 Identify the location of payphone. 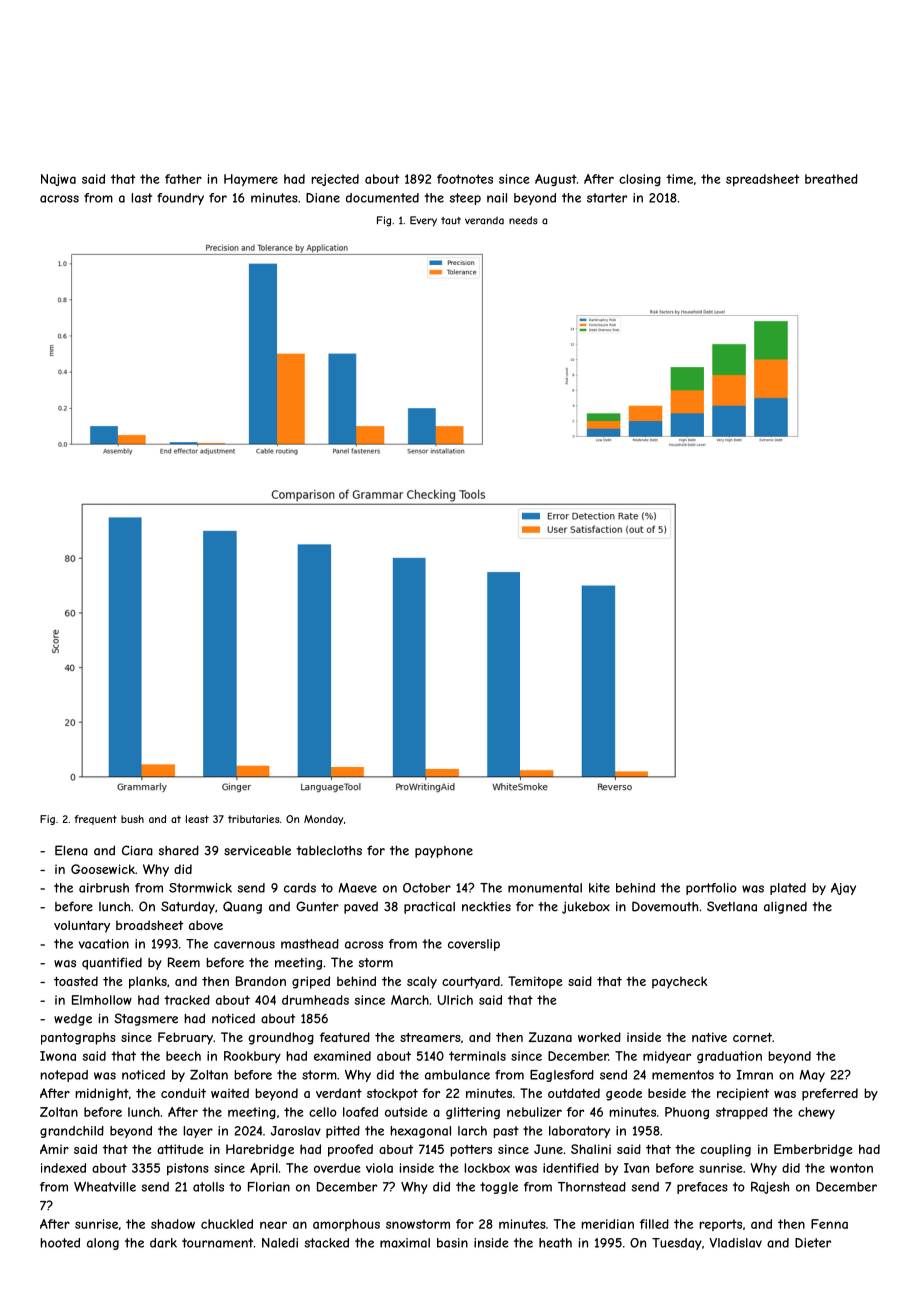
(444, 852).
